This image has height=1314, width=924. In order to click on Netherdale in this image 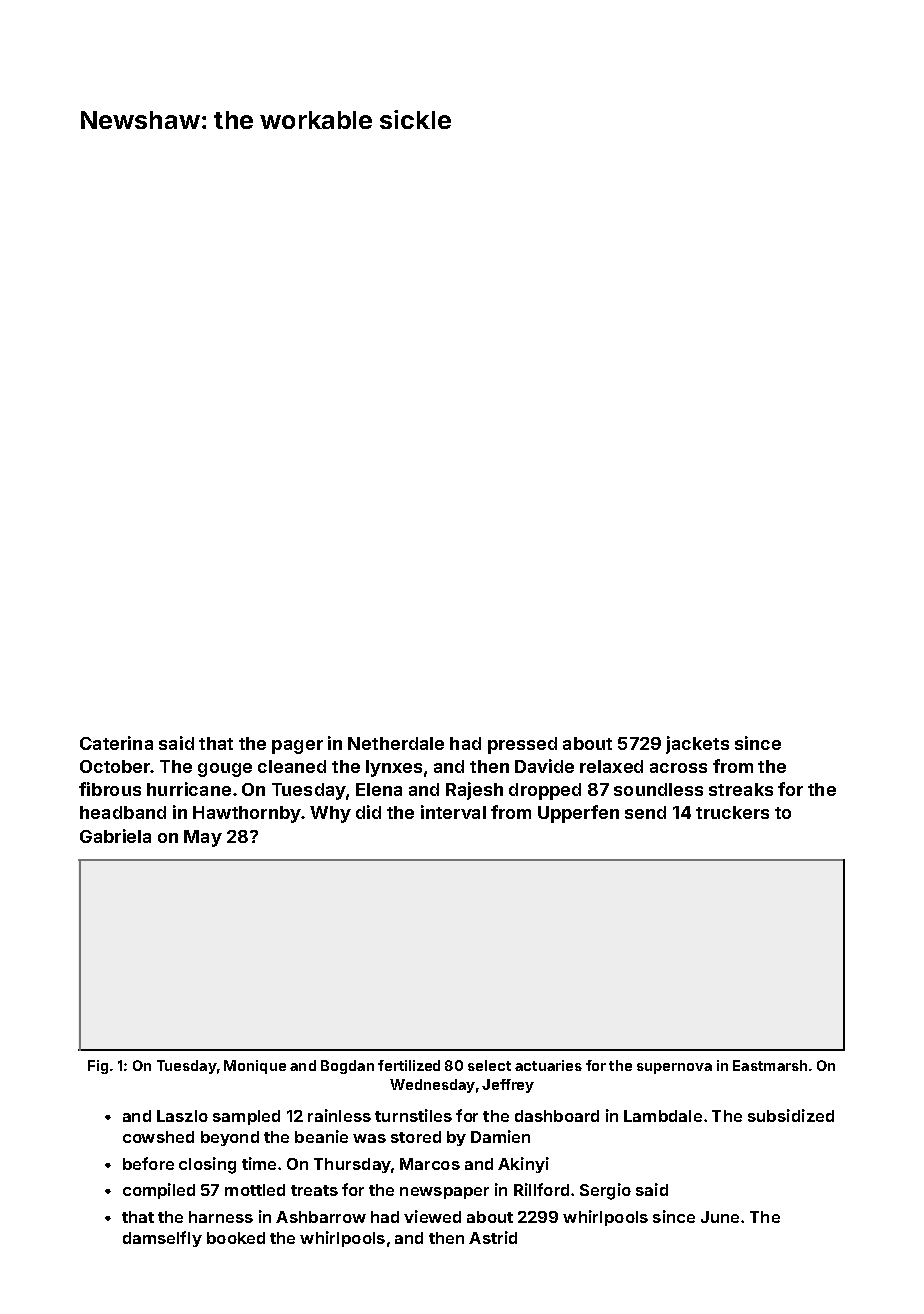, I will do `click(396, 743)`.
